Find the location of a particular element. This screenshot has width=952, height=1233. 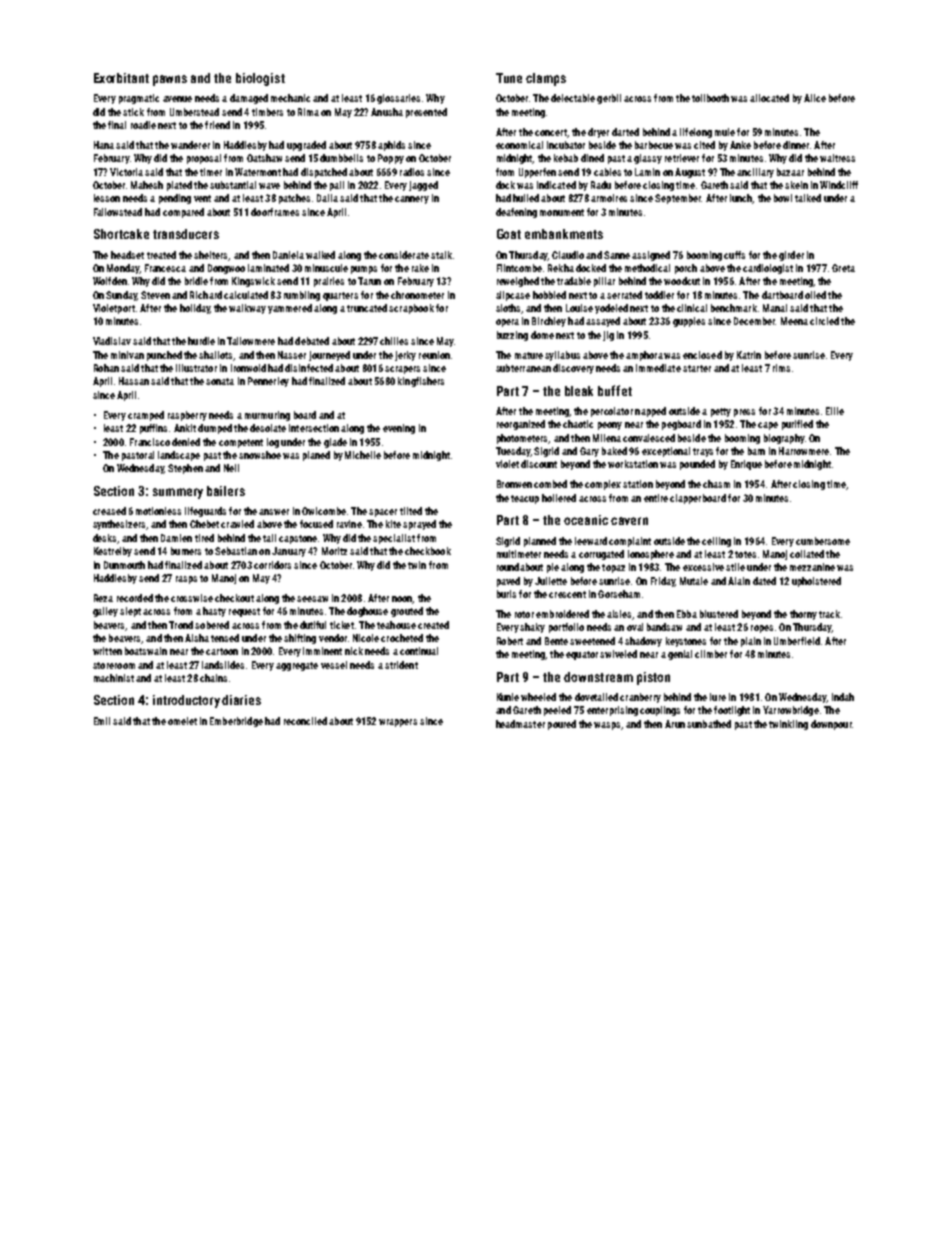

introductory is located at coordinates (186, 701).
